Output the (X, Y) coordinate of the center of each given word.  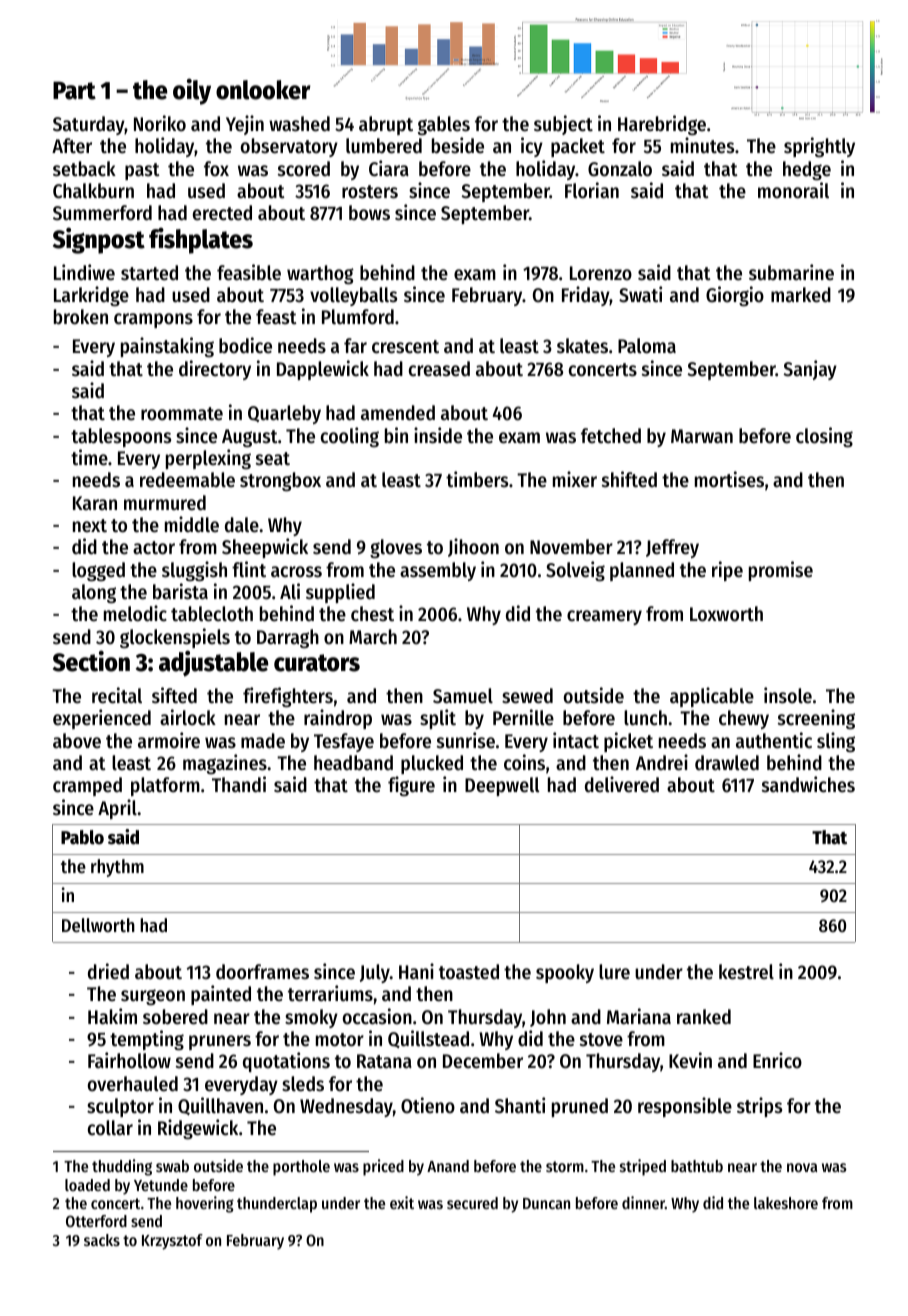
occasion (377, 1016)
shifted (629, 479)
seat (273, 459)
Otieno (428, 1105)
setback (84, 169)
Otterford (96, 1221)
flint (249, 569)
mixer (575, 479)
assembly (438, 571)
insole (788, 695)
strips (759, 1107)
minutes (702, 145)
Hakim (112, 1016)
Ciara (389, 168)
